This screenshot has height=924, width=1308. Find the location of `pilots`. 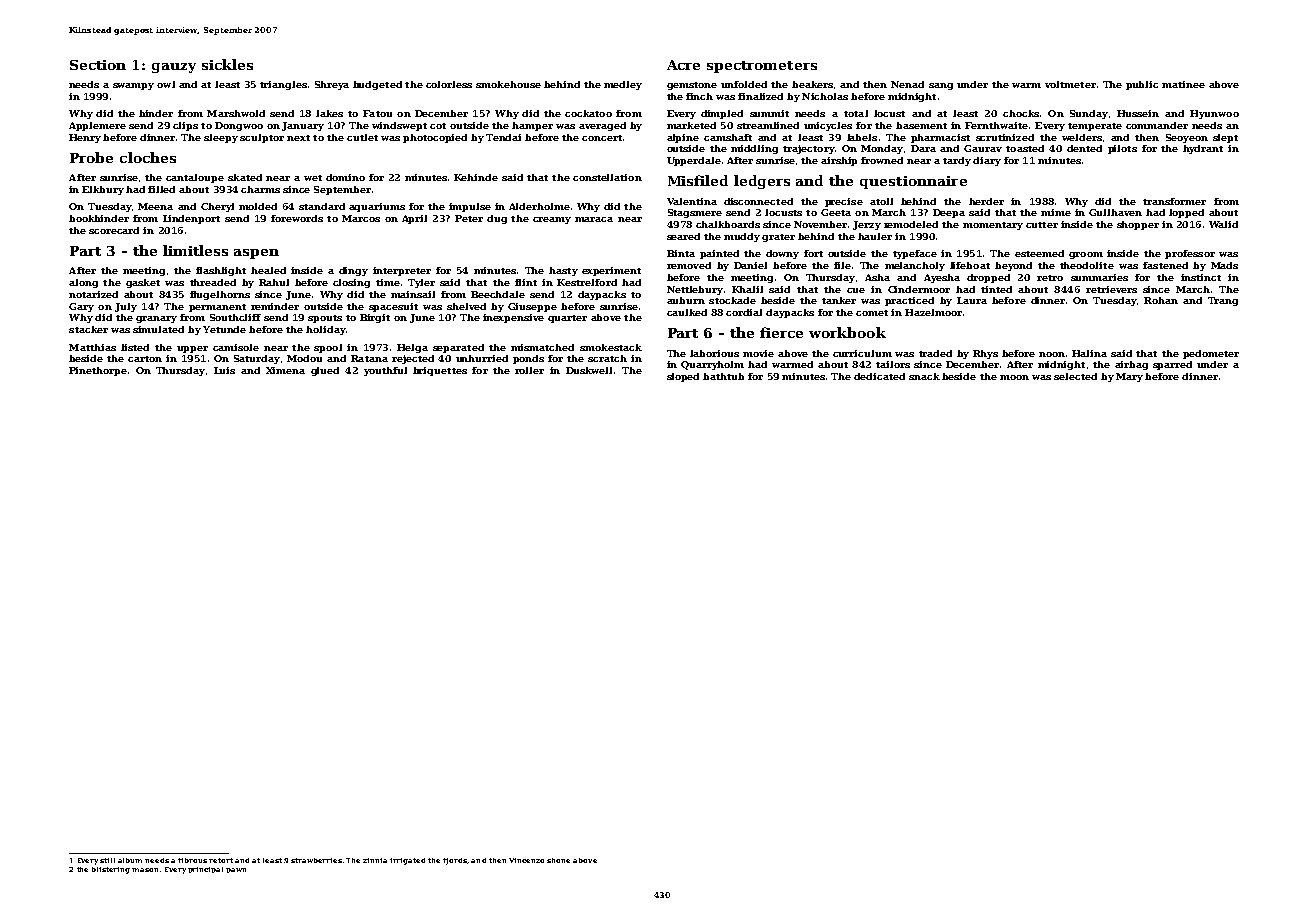

pilots is located at coordinates (1122, 149).
